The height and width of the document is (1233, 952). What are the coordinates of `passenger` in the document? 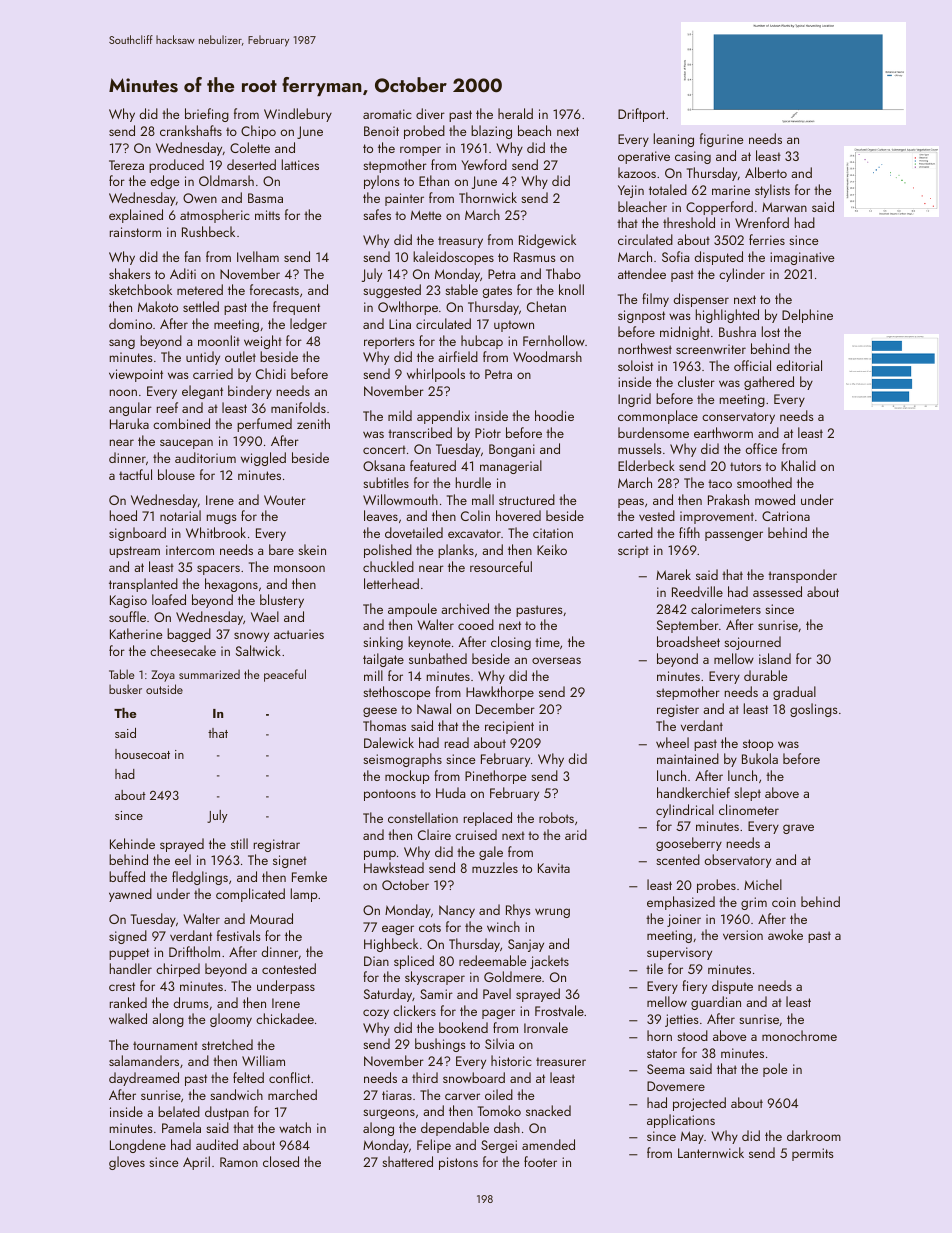 It's located at (734, 536).
